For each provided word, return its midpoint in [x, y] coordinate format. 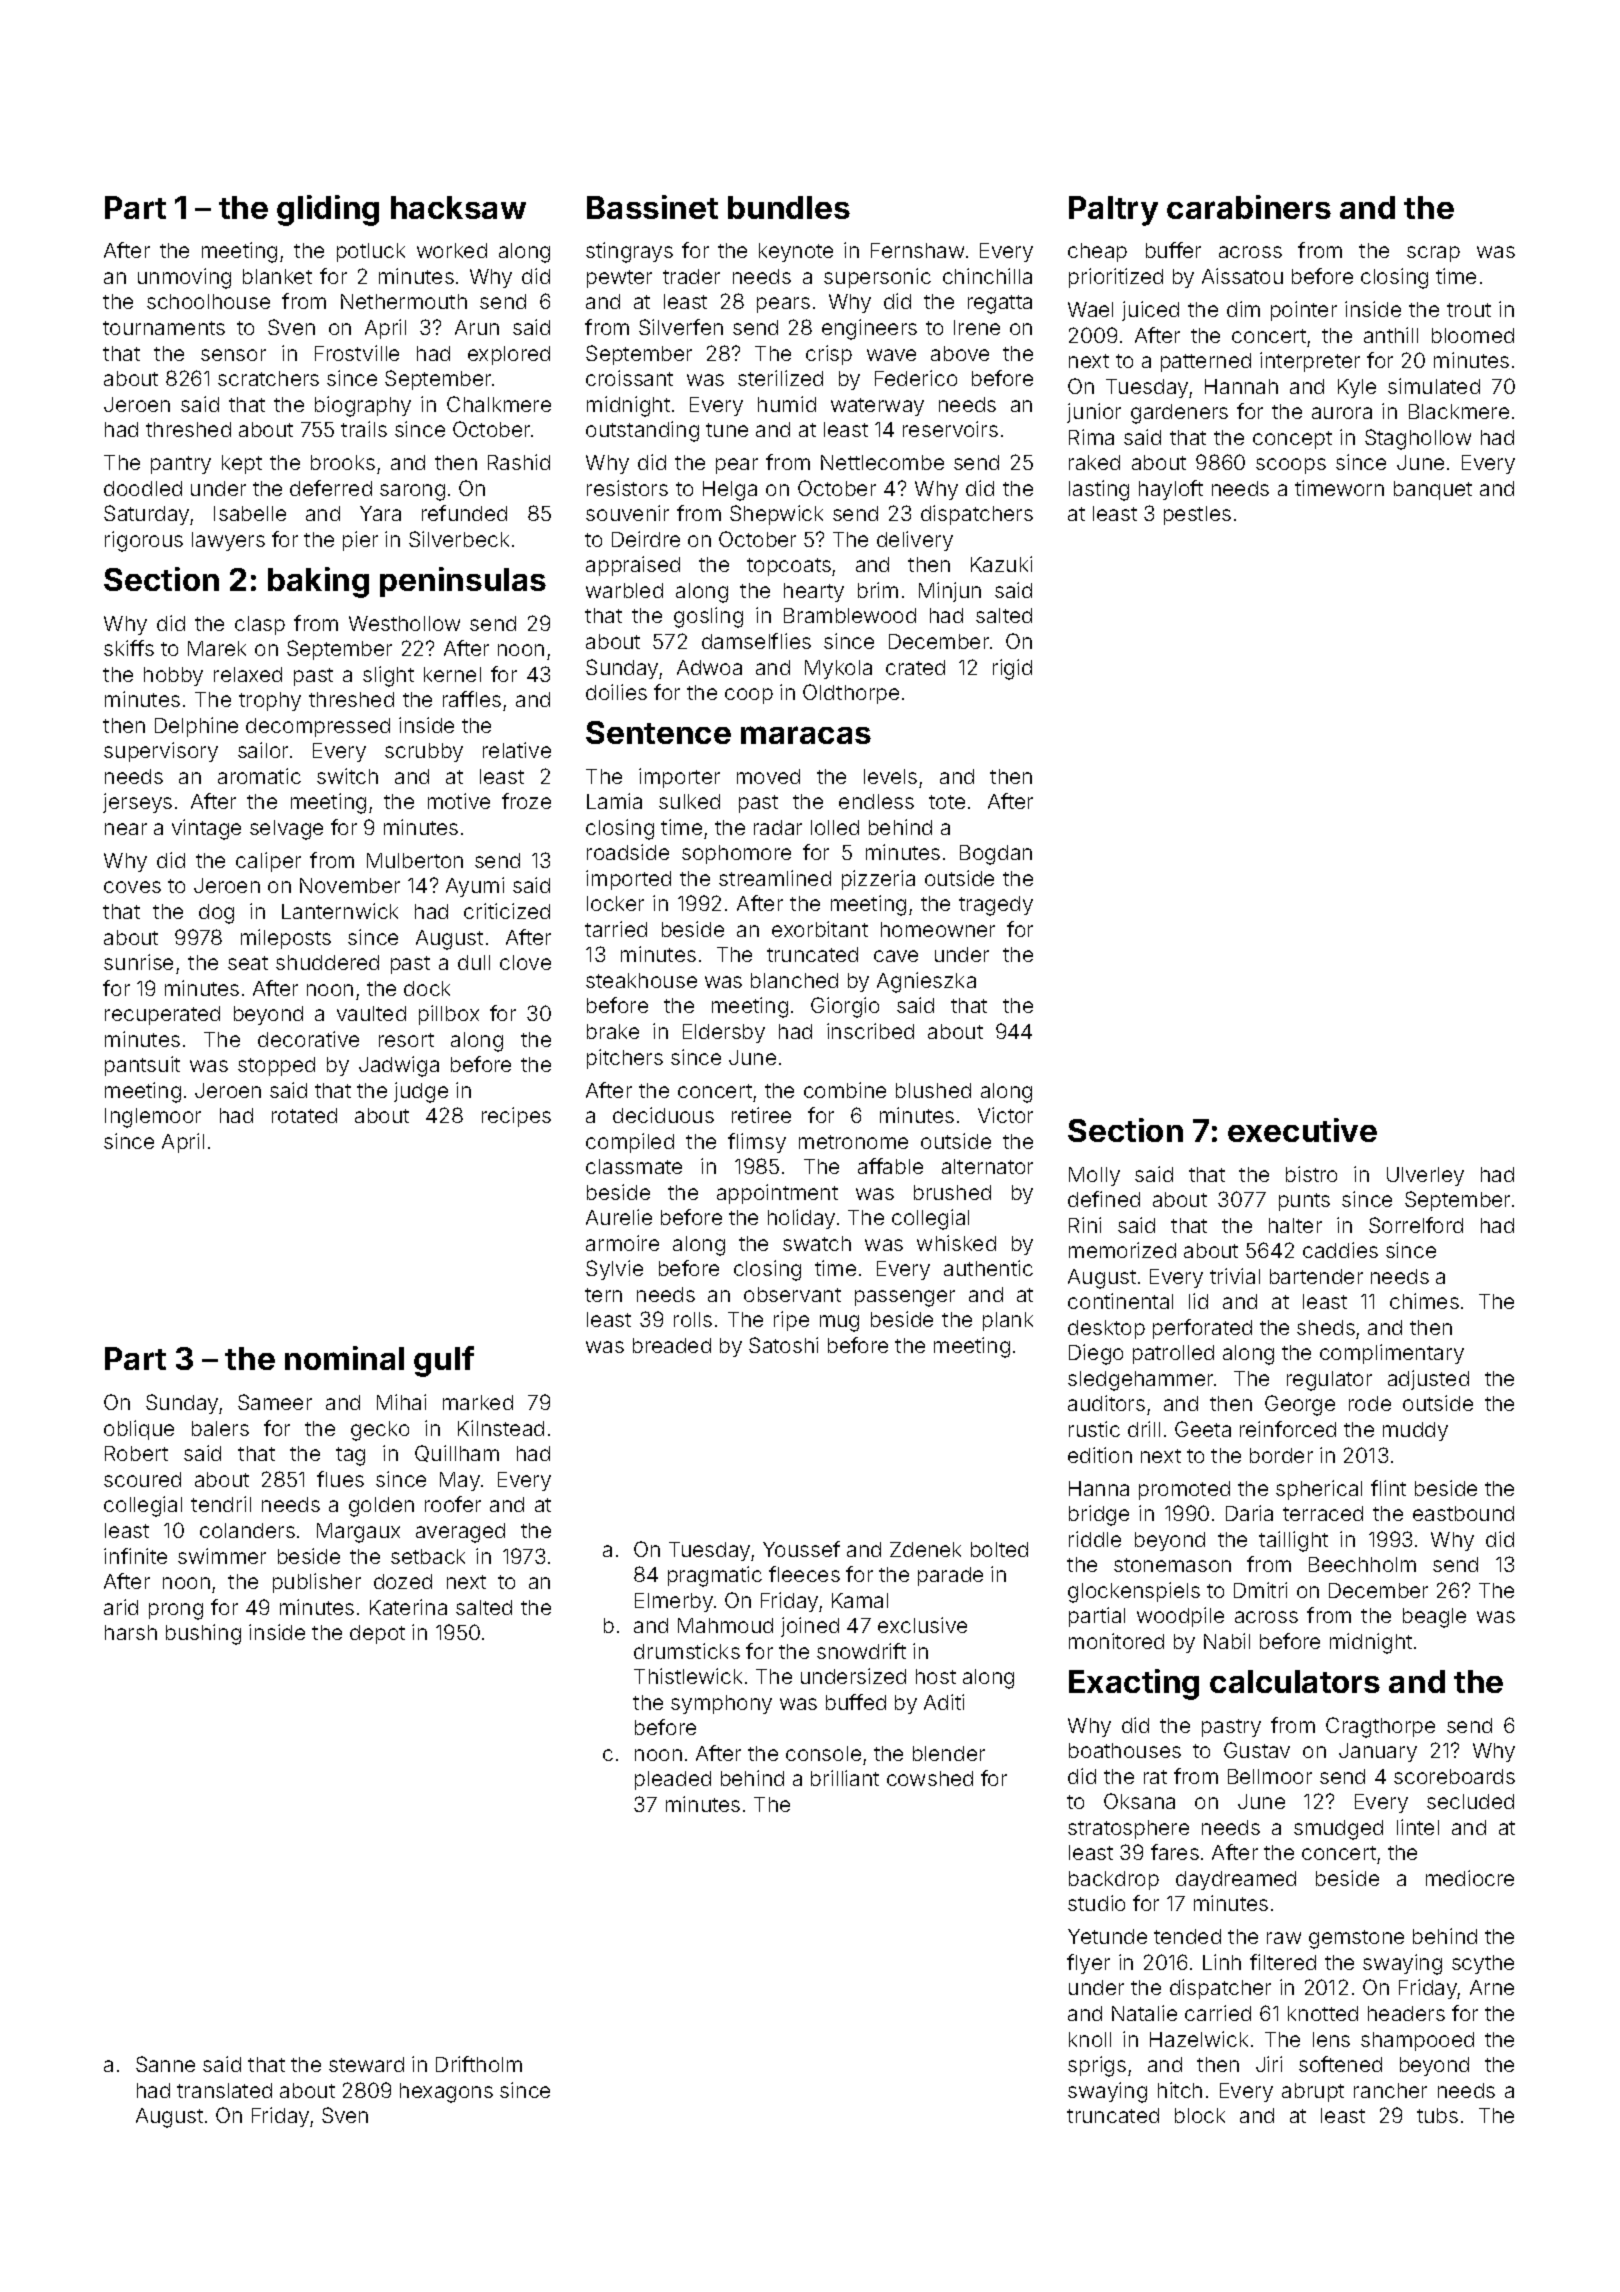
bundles [789, 207]
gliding [328, 210]
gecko [380, 1431]
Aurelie [619, 1217]
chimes [1424, 1301]
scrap [1433, 254]
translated [224, 2090]
